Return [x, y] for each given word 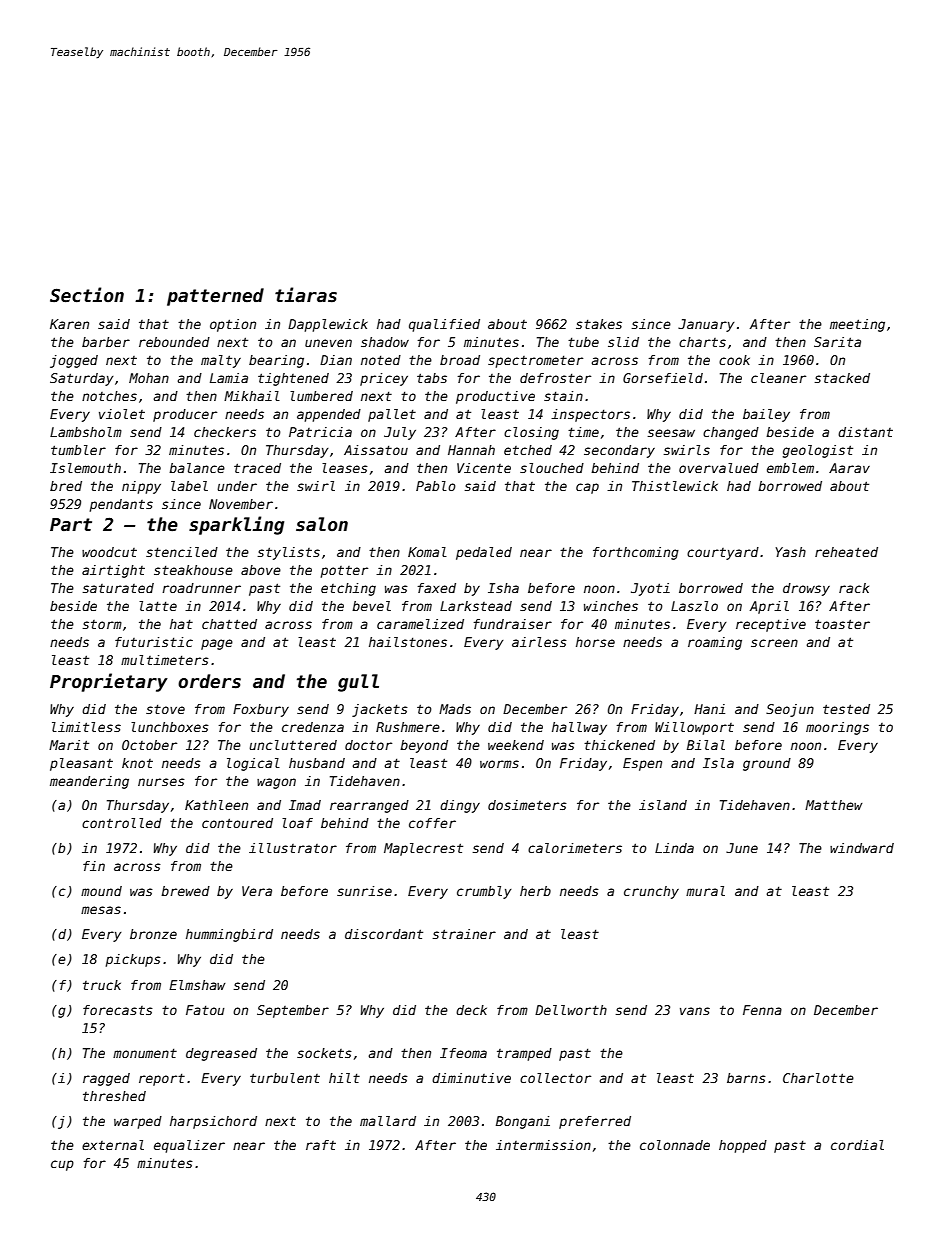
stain [563, 396]
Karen [69, 324]
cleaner [778, 378]
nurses [161, 782]
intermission [543, 1145]
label [189, 486]
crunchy [651, 892]
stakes [599, 324]
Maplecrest [423, 849]
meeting [857, 325]
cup [62, 1165]
